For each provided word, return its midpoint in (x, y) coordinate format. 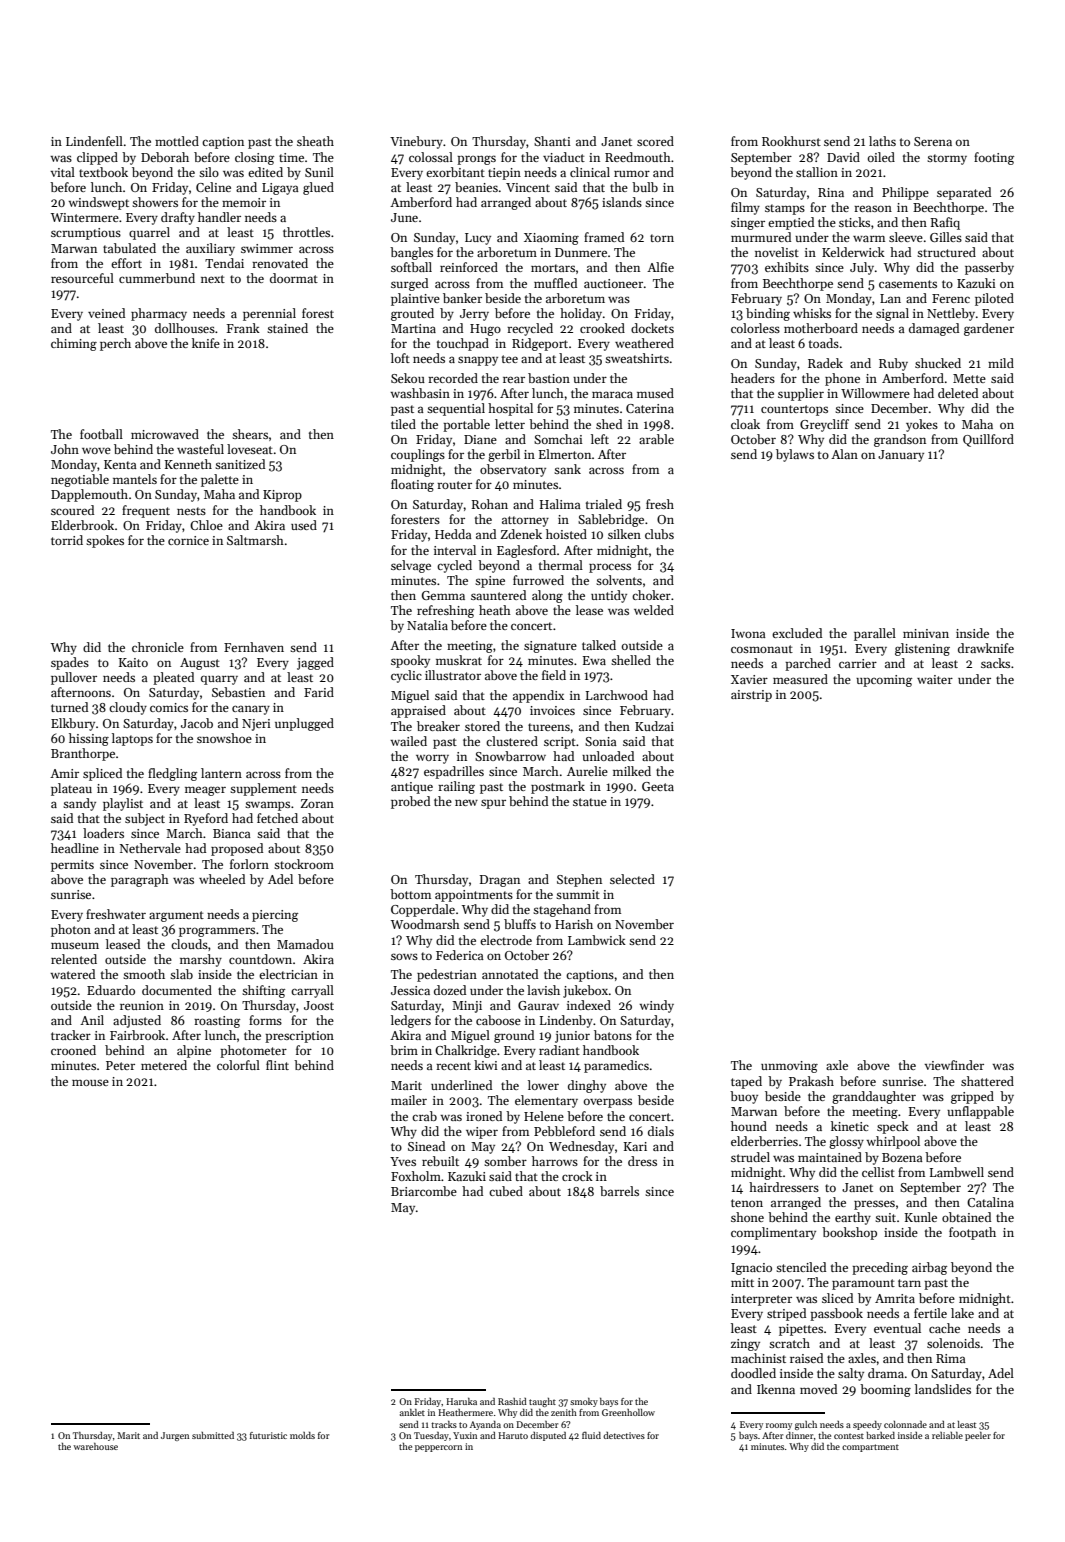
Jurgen (175, 1436)
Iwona (748, 633)
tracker (71, 1035)
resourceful (82, 278)
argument (176, 916)
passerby (989, 268)
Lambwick (597, 940)
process (610, 568)
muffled (555, 283)
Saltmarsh (255, 540)
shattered (987, 1081)
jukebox (585, 991)
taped (746, 1082)
